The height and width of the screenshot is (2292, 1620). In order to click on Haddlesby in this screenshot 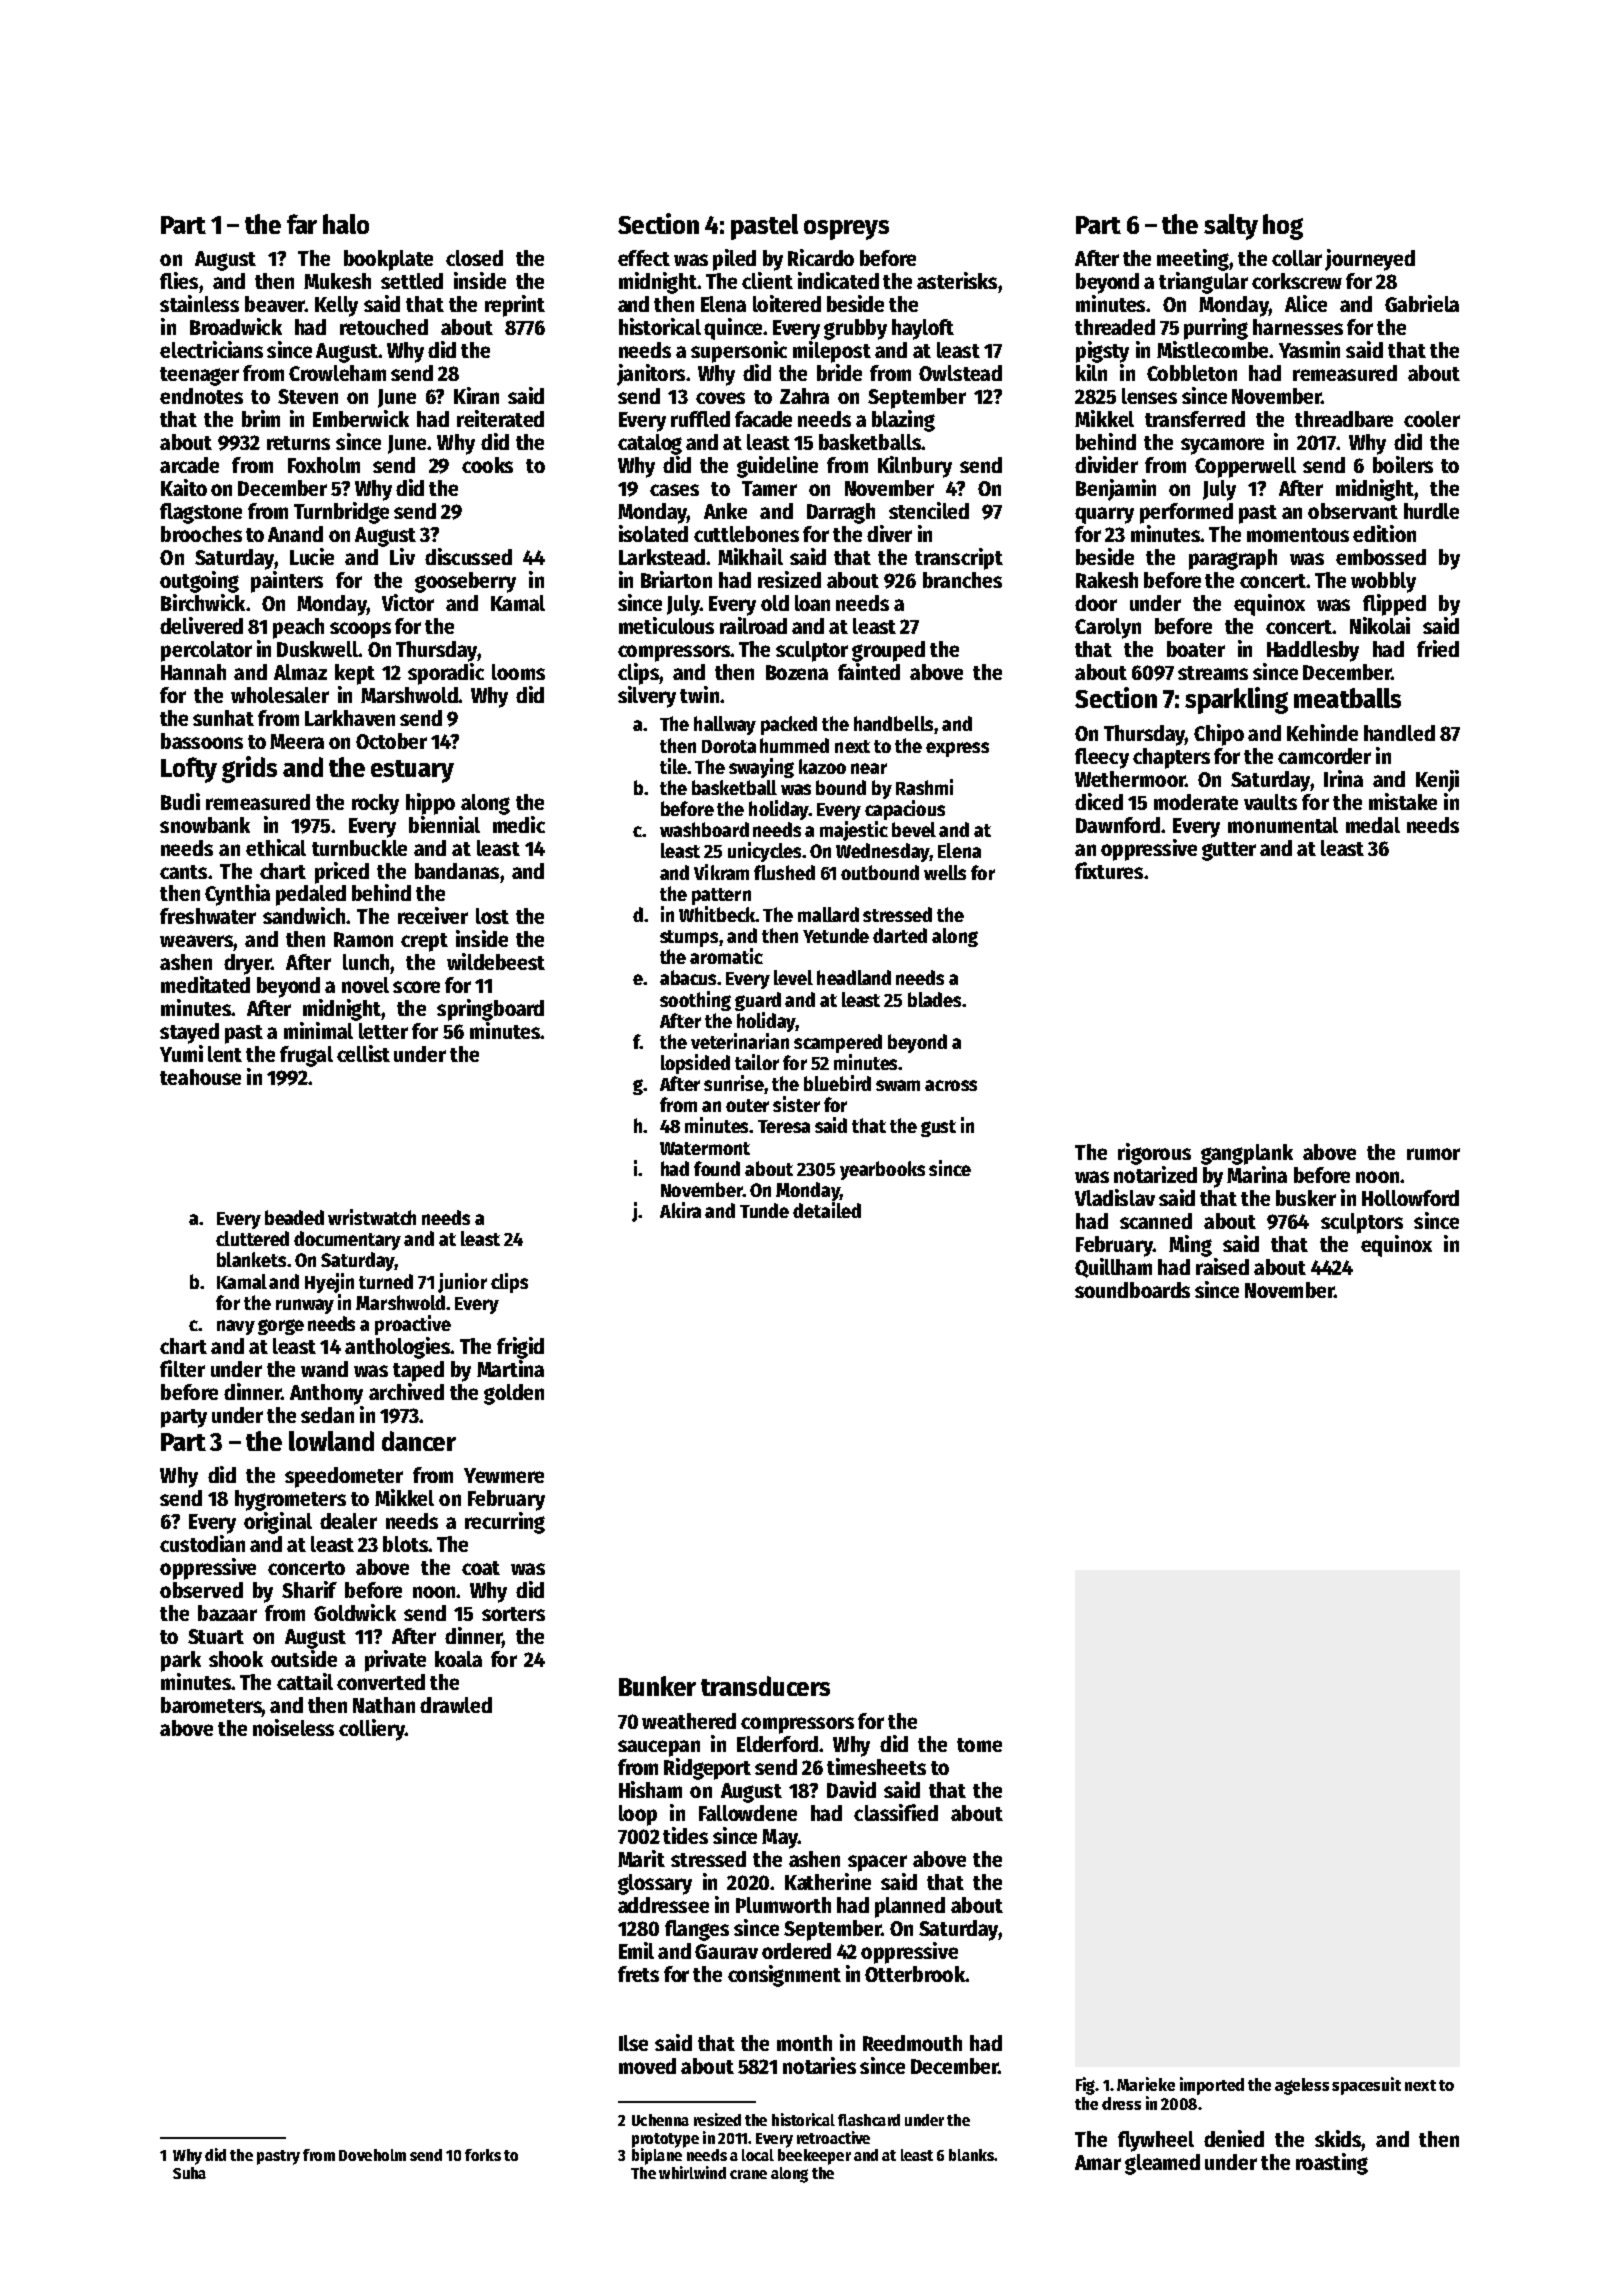, I will do `click(1313, 651)`.
